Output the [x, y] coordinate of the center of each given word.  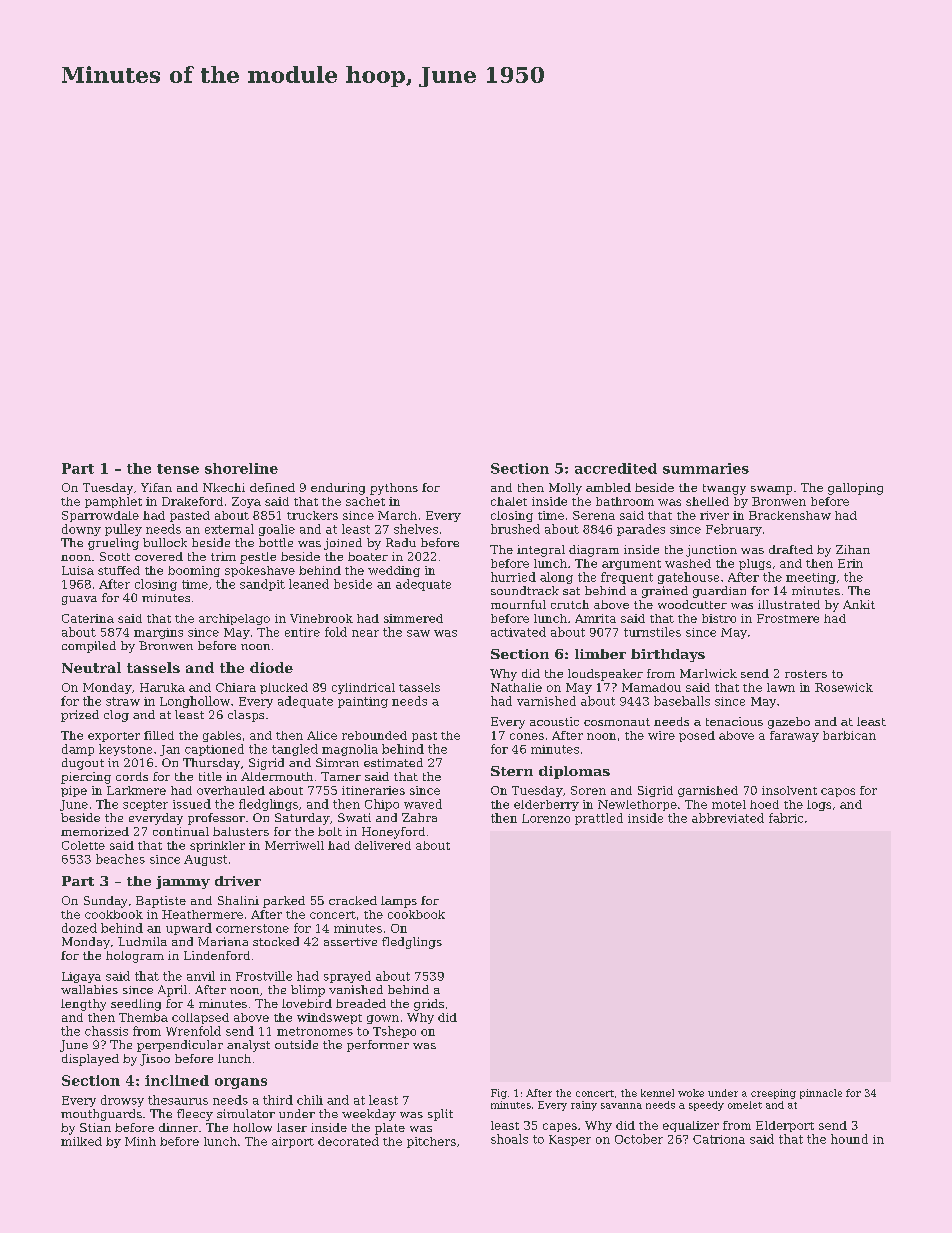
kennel [657, 1093]
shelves [416, 529]
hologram [135, 957]
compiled [89, 647]
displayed [90, 1060]
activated [518, 632]
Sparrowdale [100, 516]
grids [429, 1005]
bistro [719, 618]
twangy [724, 489]
